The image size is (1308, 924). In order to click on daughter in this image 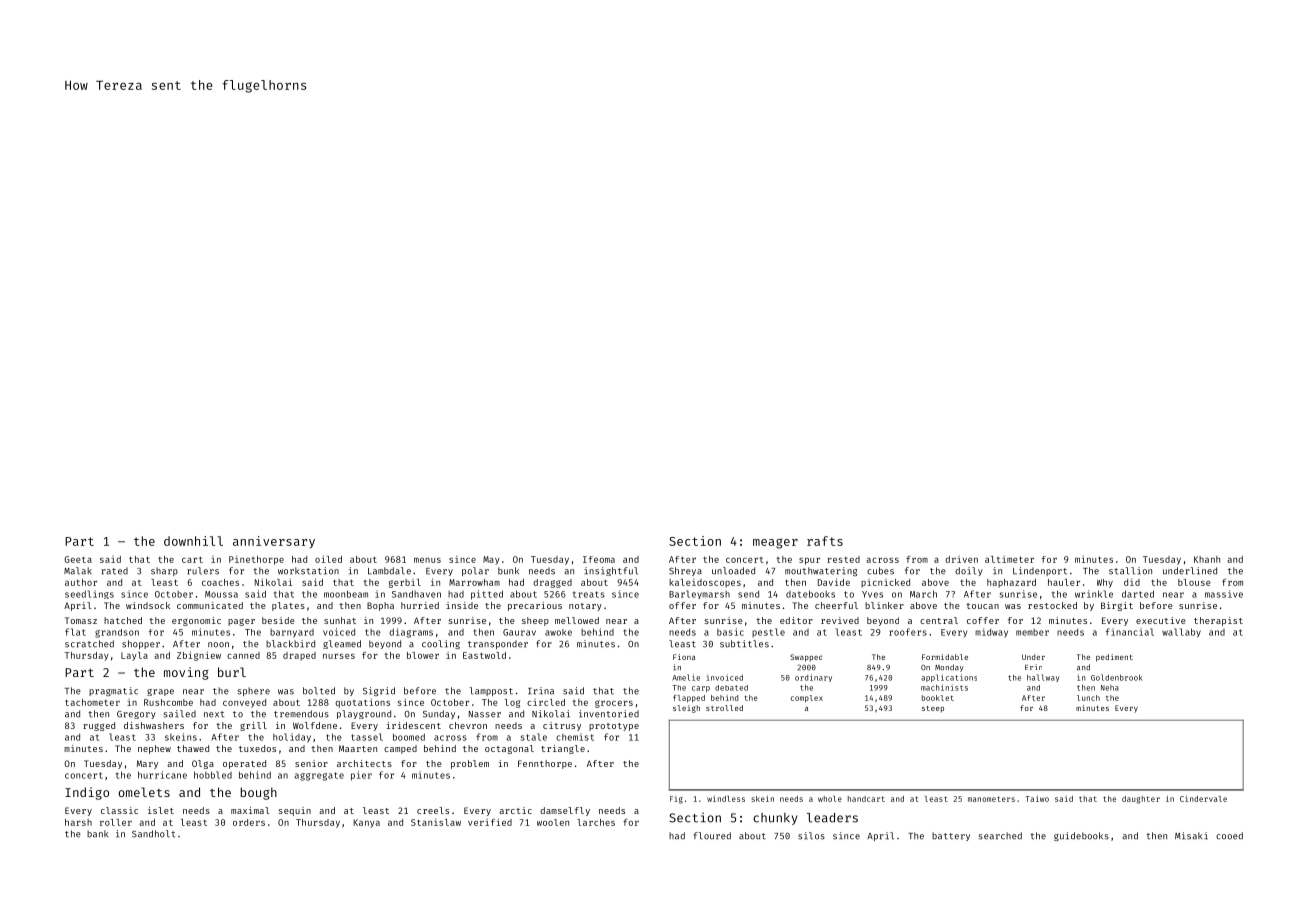, I will do `click(1141, 800)`.
